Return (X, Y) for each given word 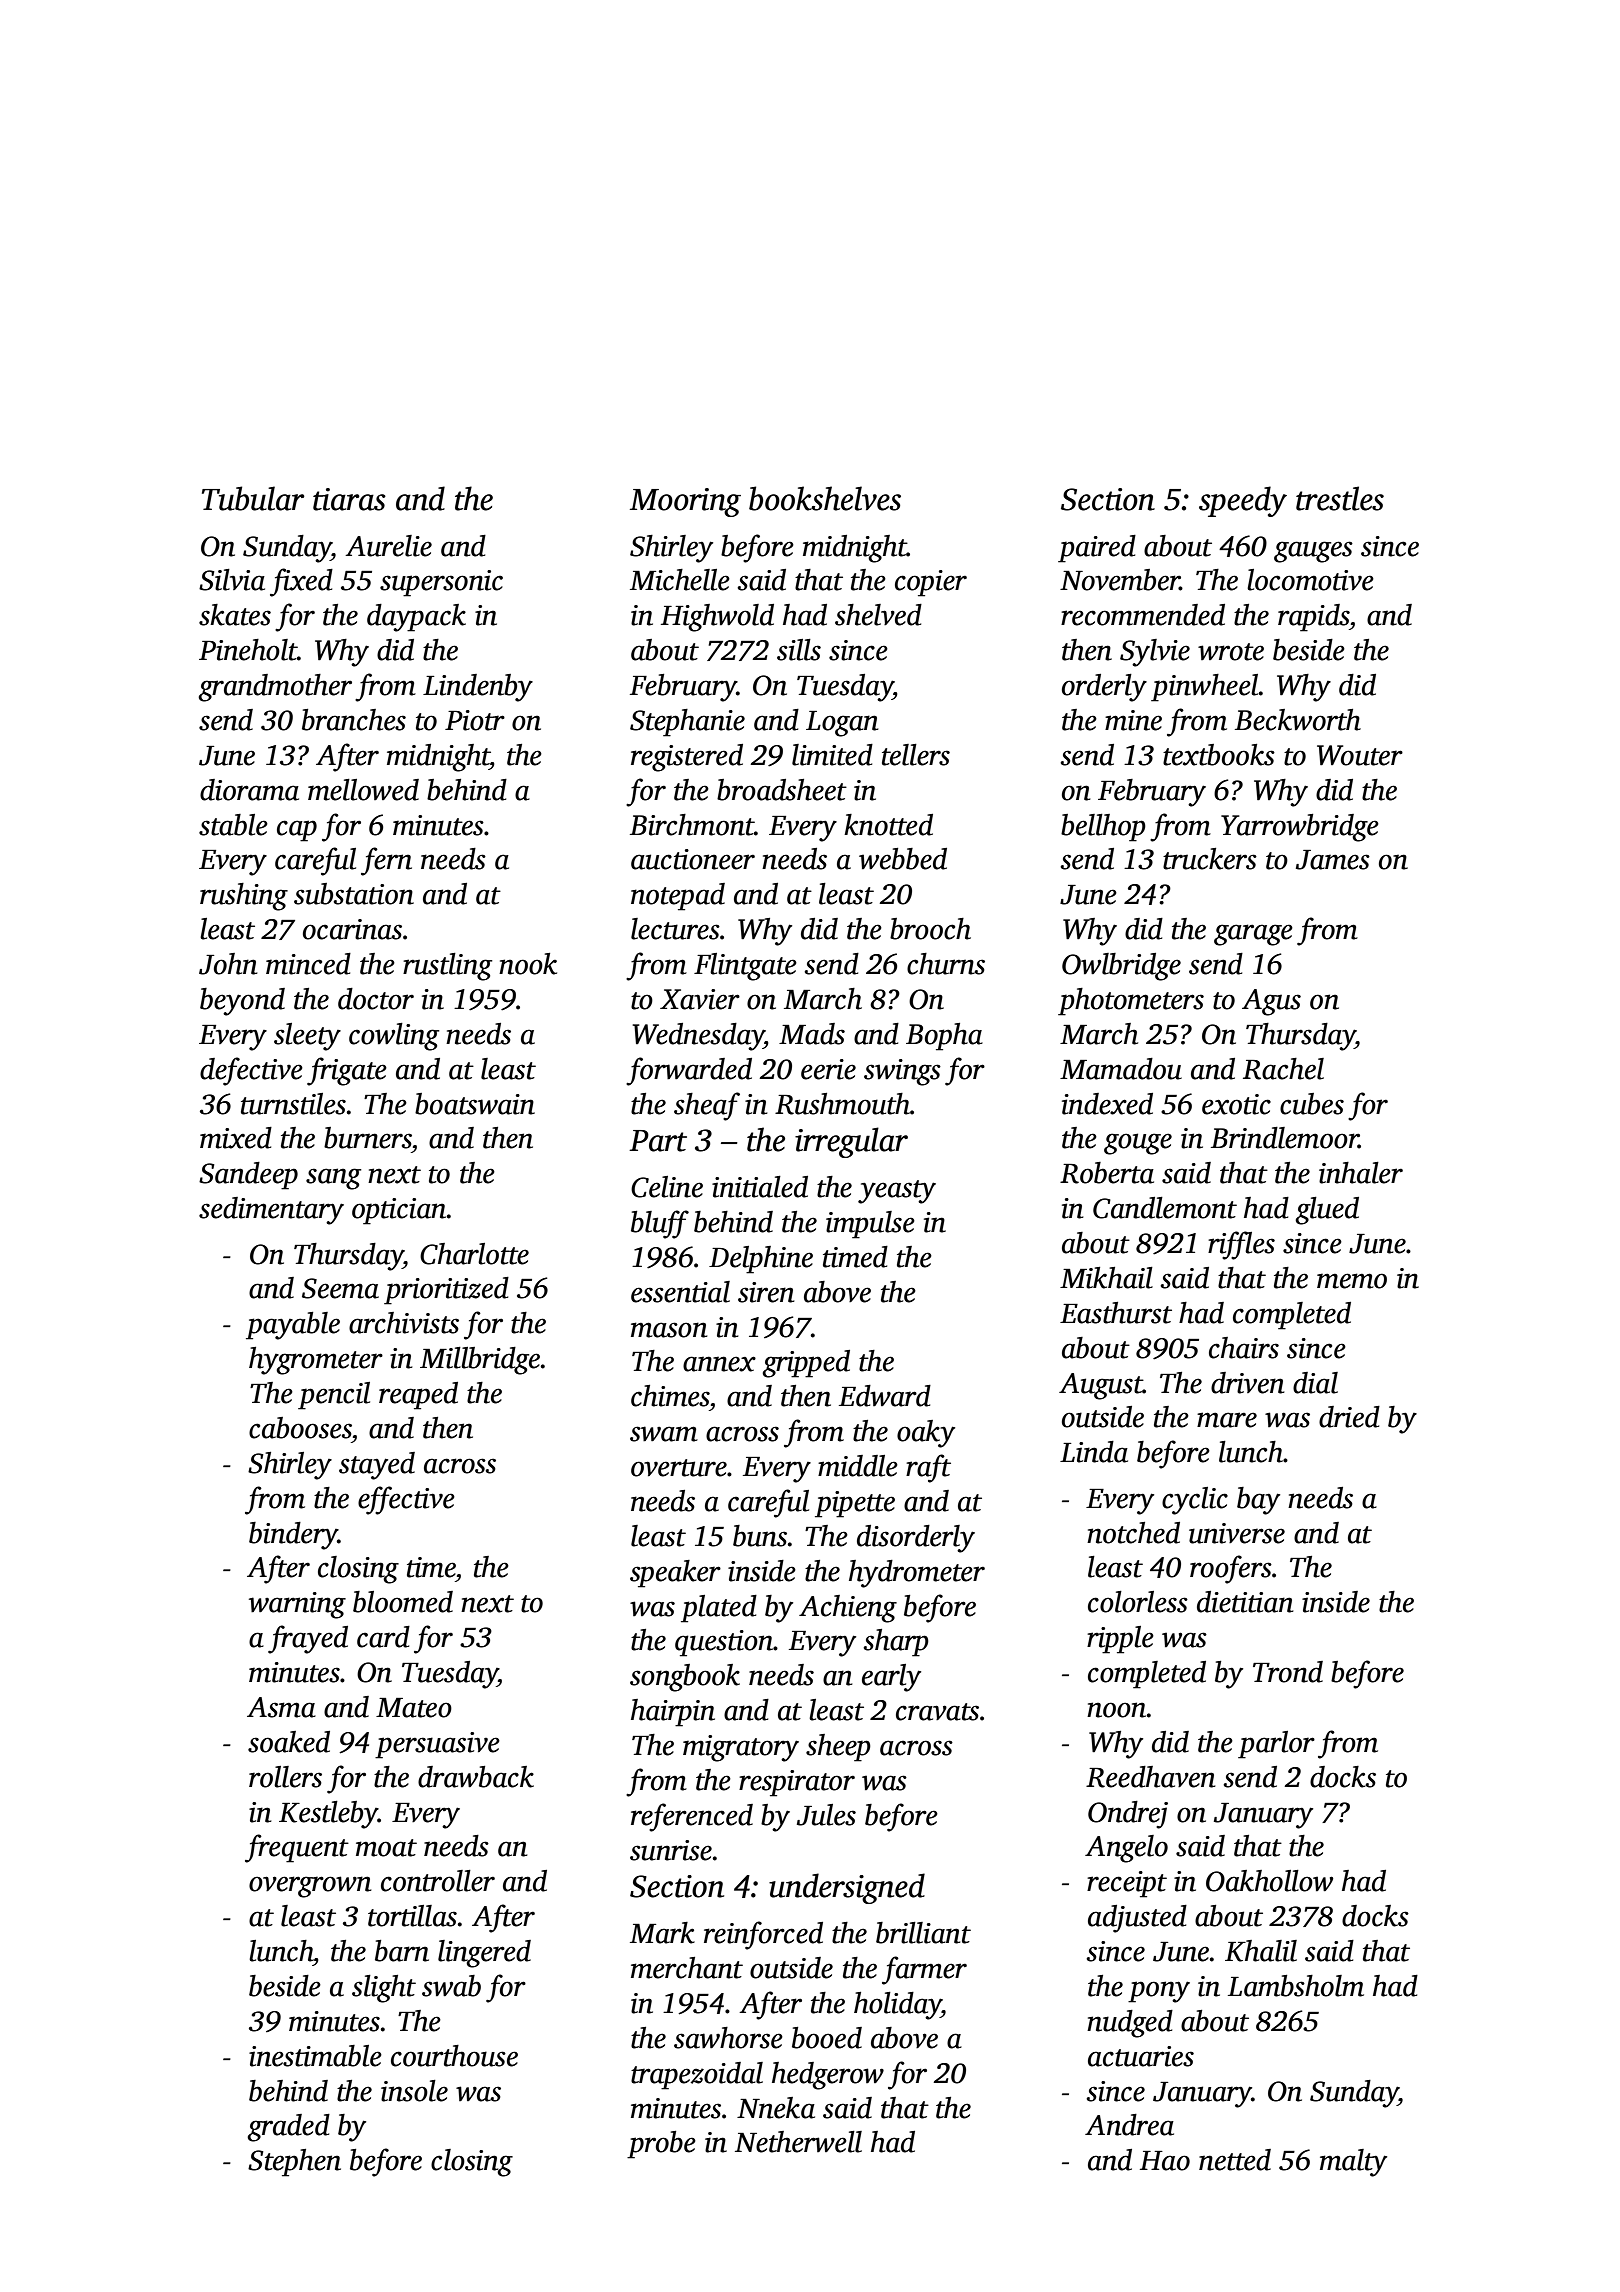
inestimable (315, 2056)
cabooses (300, 1428)
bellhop (1103, 828)
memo (1352, 1281)
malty (1353, 2163)
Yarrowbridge (1300, 828)
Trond (1288, 1672)
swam (664, 1434)
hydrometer (917, 1574)
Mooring (685, 502)
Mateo (414, 1708)
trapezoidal (697, 2076)
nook (528, 964)
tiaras (349, 499)
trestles (1340, 498)
